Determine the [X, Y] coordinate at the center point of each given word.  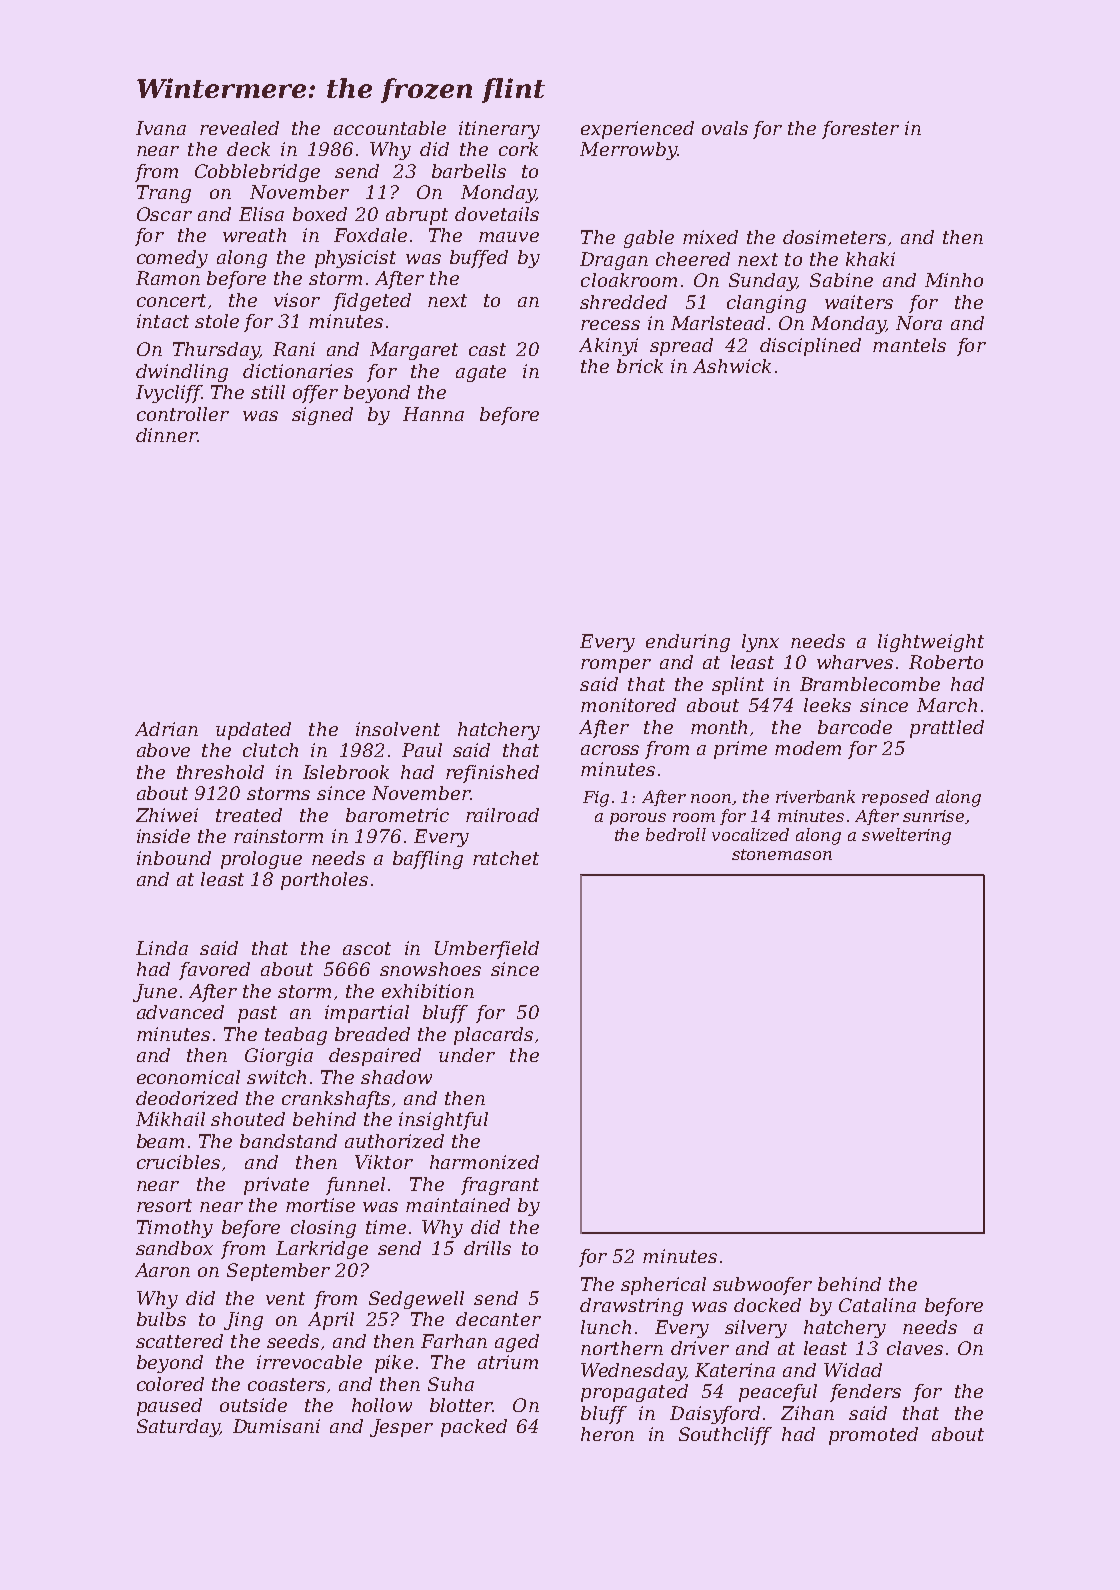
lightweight [931, 643]
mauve [509, 237]
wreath [254, 235]
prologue [261, 860]
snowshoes [430, 969]
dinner [166, 435]
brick [640, 366]
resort [164, 1205]
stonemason [782, 854]
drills [487, 1248]
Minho [954, 280]
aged [517, 1343]
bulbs [161, 1319]
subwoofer [762, 1286]
